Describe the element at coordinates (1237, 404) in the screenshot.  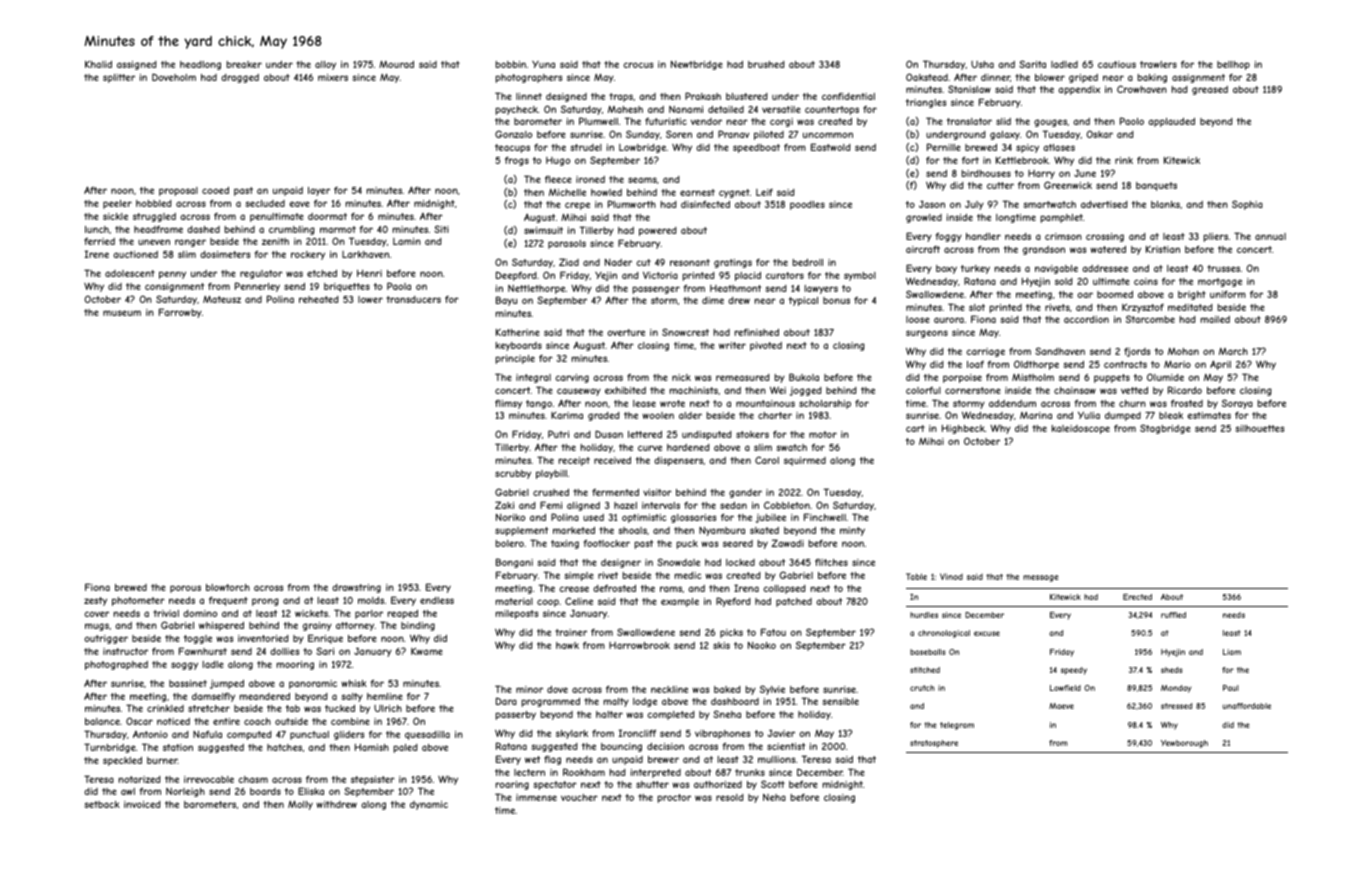
I see `Soraya` at that location.
